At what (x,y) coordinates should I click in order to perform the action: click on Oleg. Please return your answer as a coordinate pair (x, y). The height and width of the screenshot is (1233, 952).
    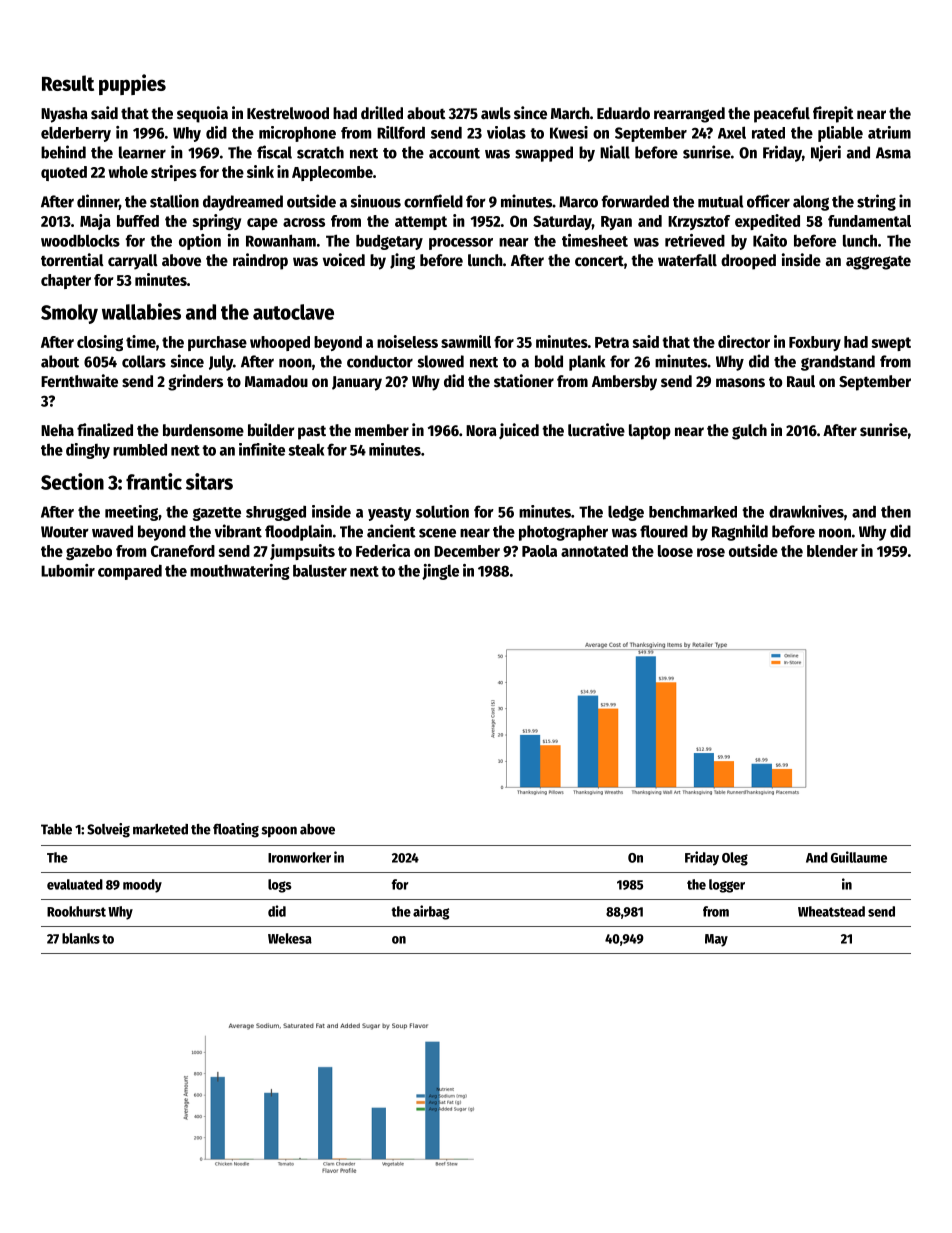
    Looking at the image, I should click on (735, 859).
